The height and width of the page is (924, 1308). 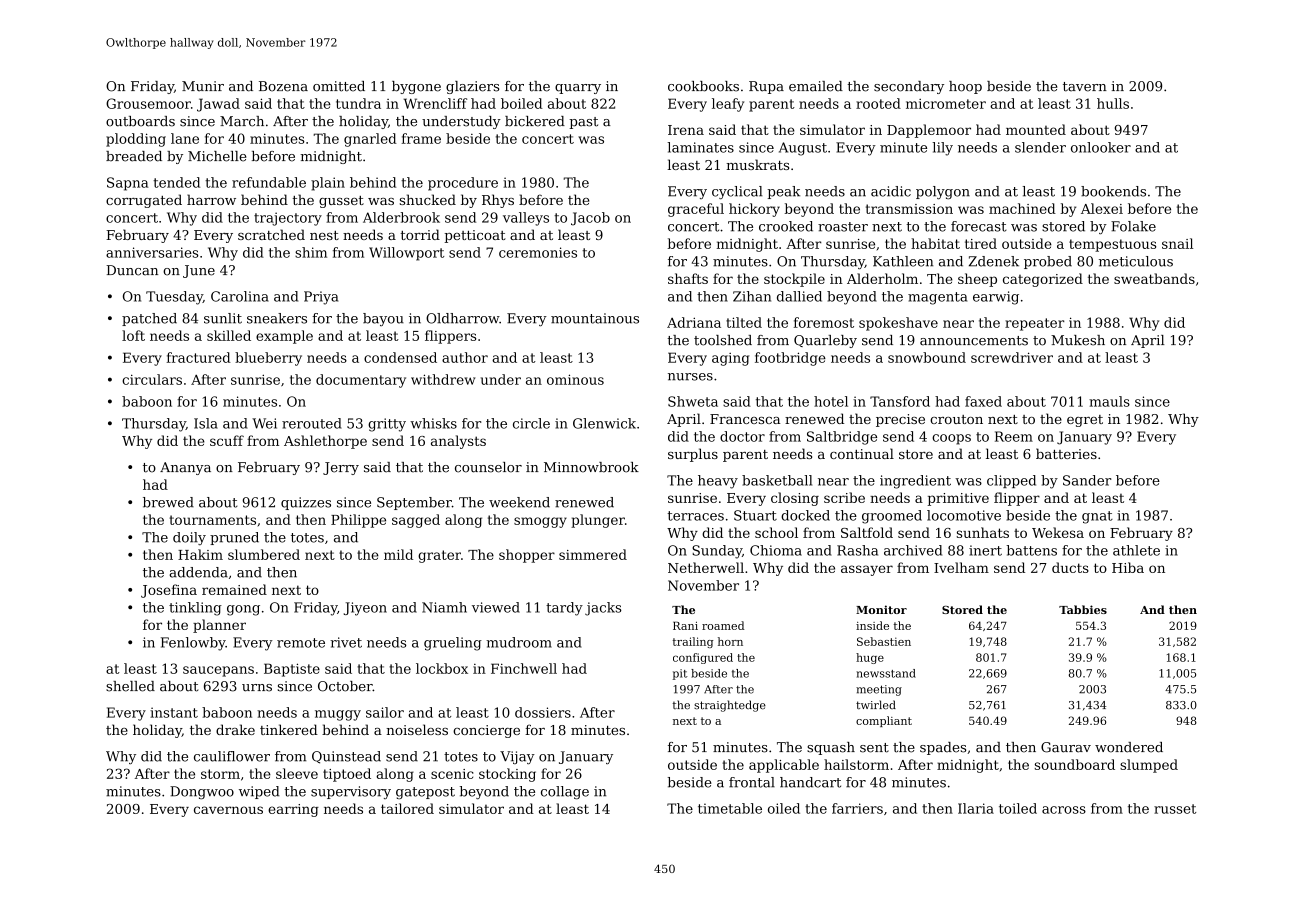 I want to click on cookbooks, so click(x=703, y=86).
